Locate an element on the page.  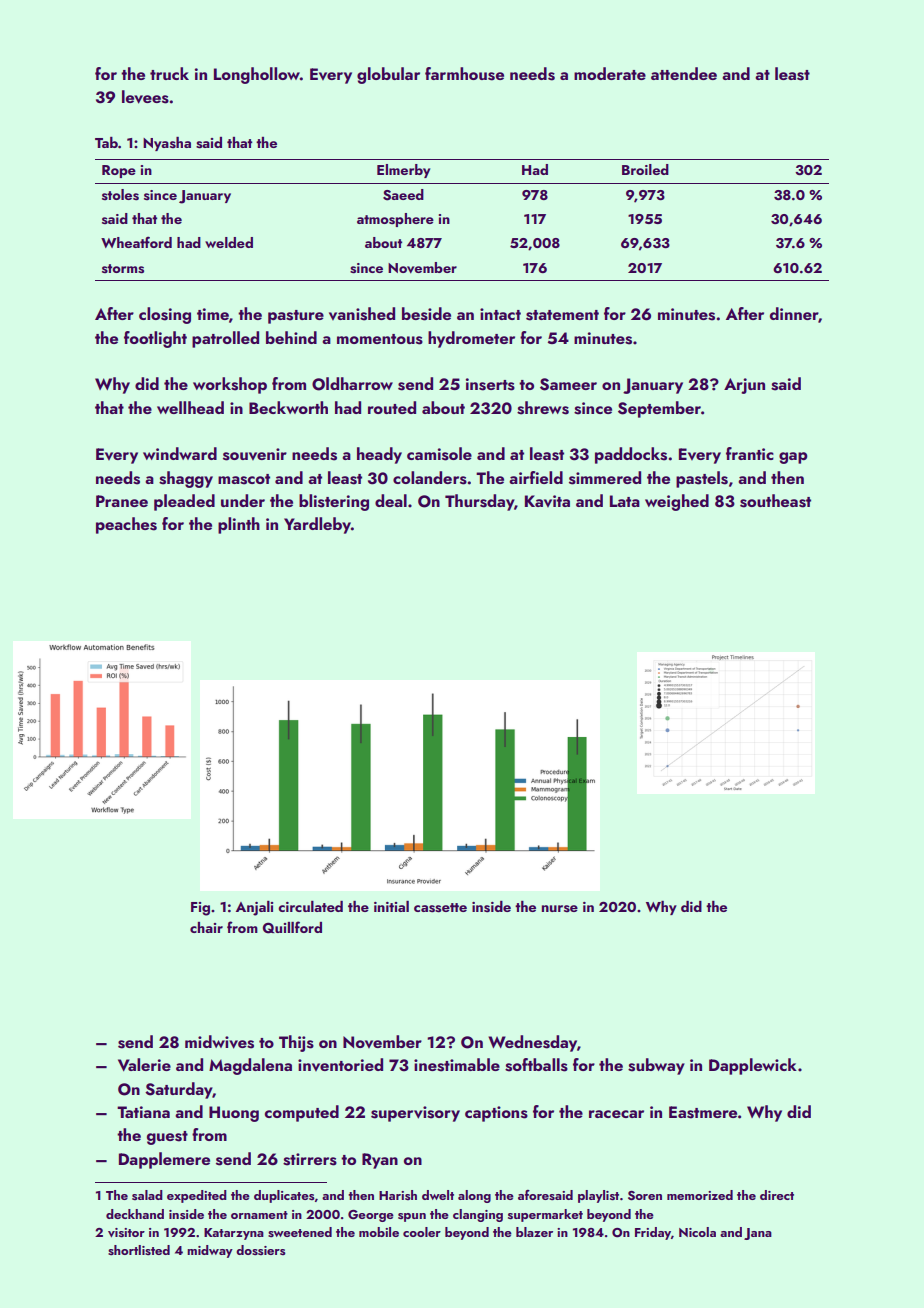
weighed is located at coordinates (677, 502).
